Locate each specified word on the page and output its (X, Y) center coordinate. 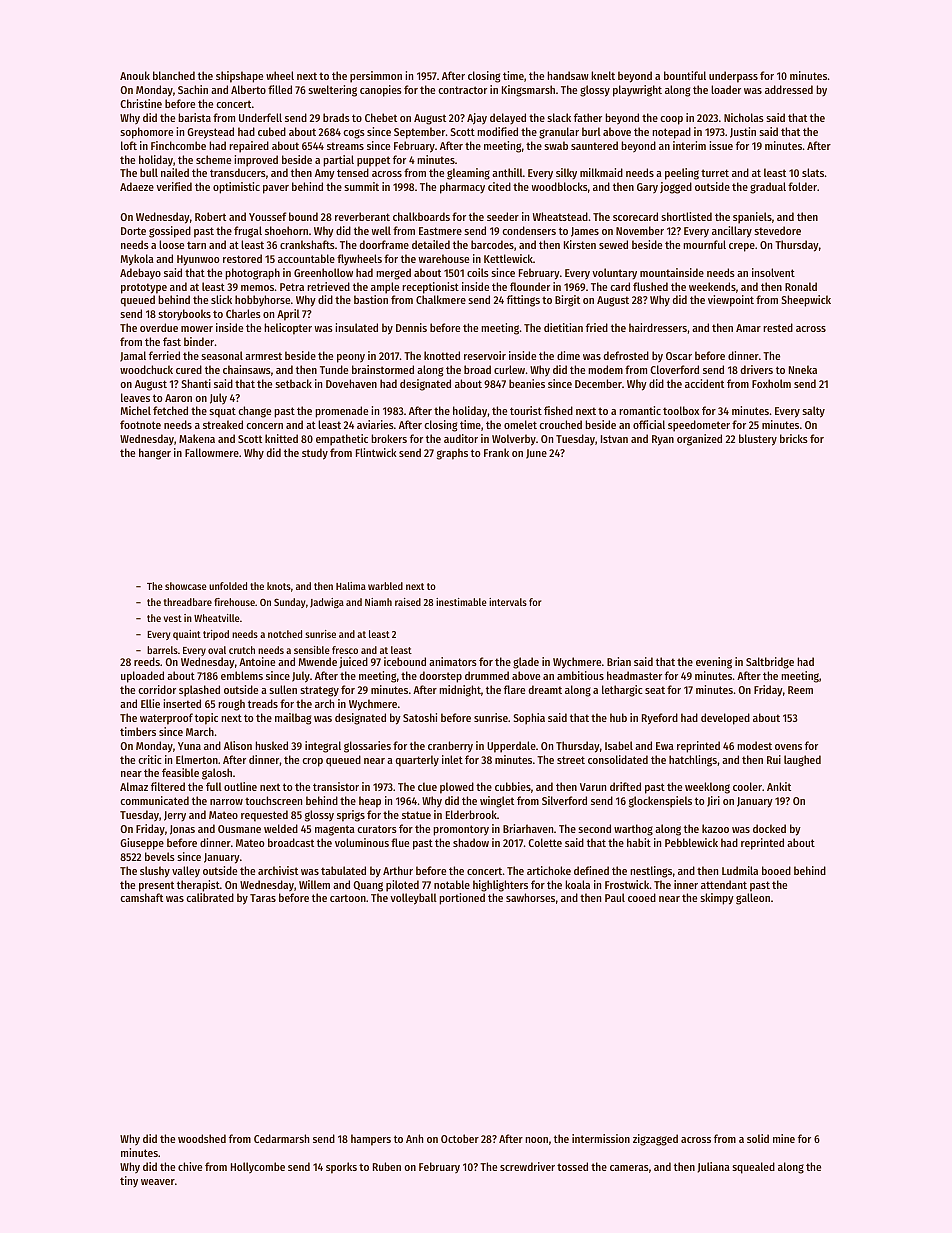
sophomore (146, 133)
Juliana (713, 1167)
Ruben (387, 1166)
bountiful (685, 75)
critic (150, 759)
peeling (682, 174)
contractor (462, 90)
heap (370, 802)
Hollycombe (258, 1168)
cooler (747, 786)
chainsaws (247, 369)
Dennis (411, 327)
